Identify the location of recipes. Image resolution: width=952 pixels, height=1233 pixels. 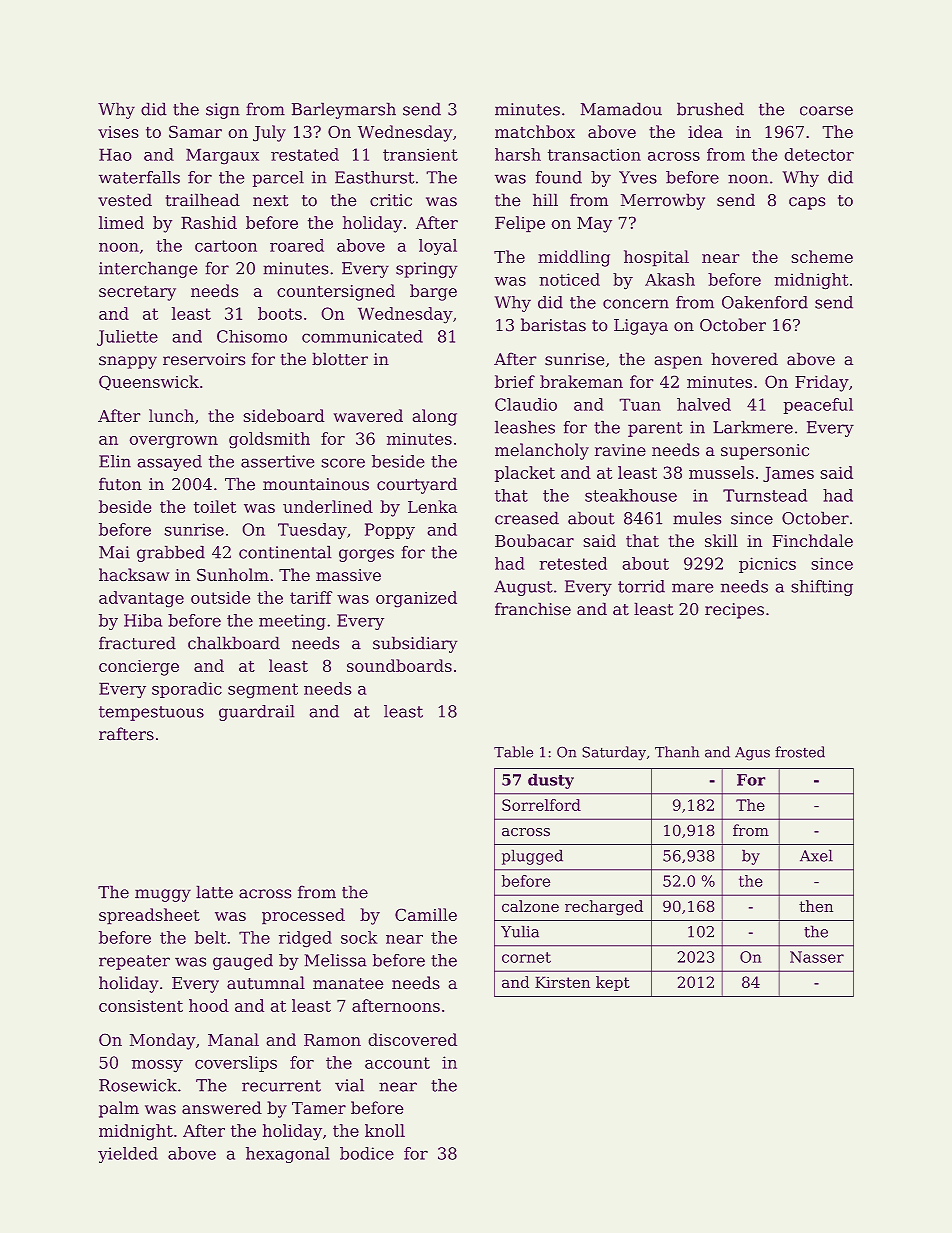
(734, 611).
